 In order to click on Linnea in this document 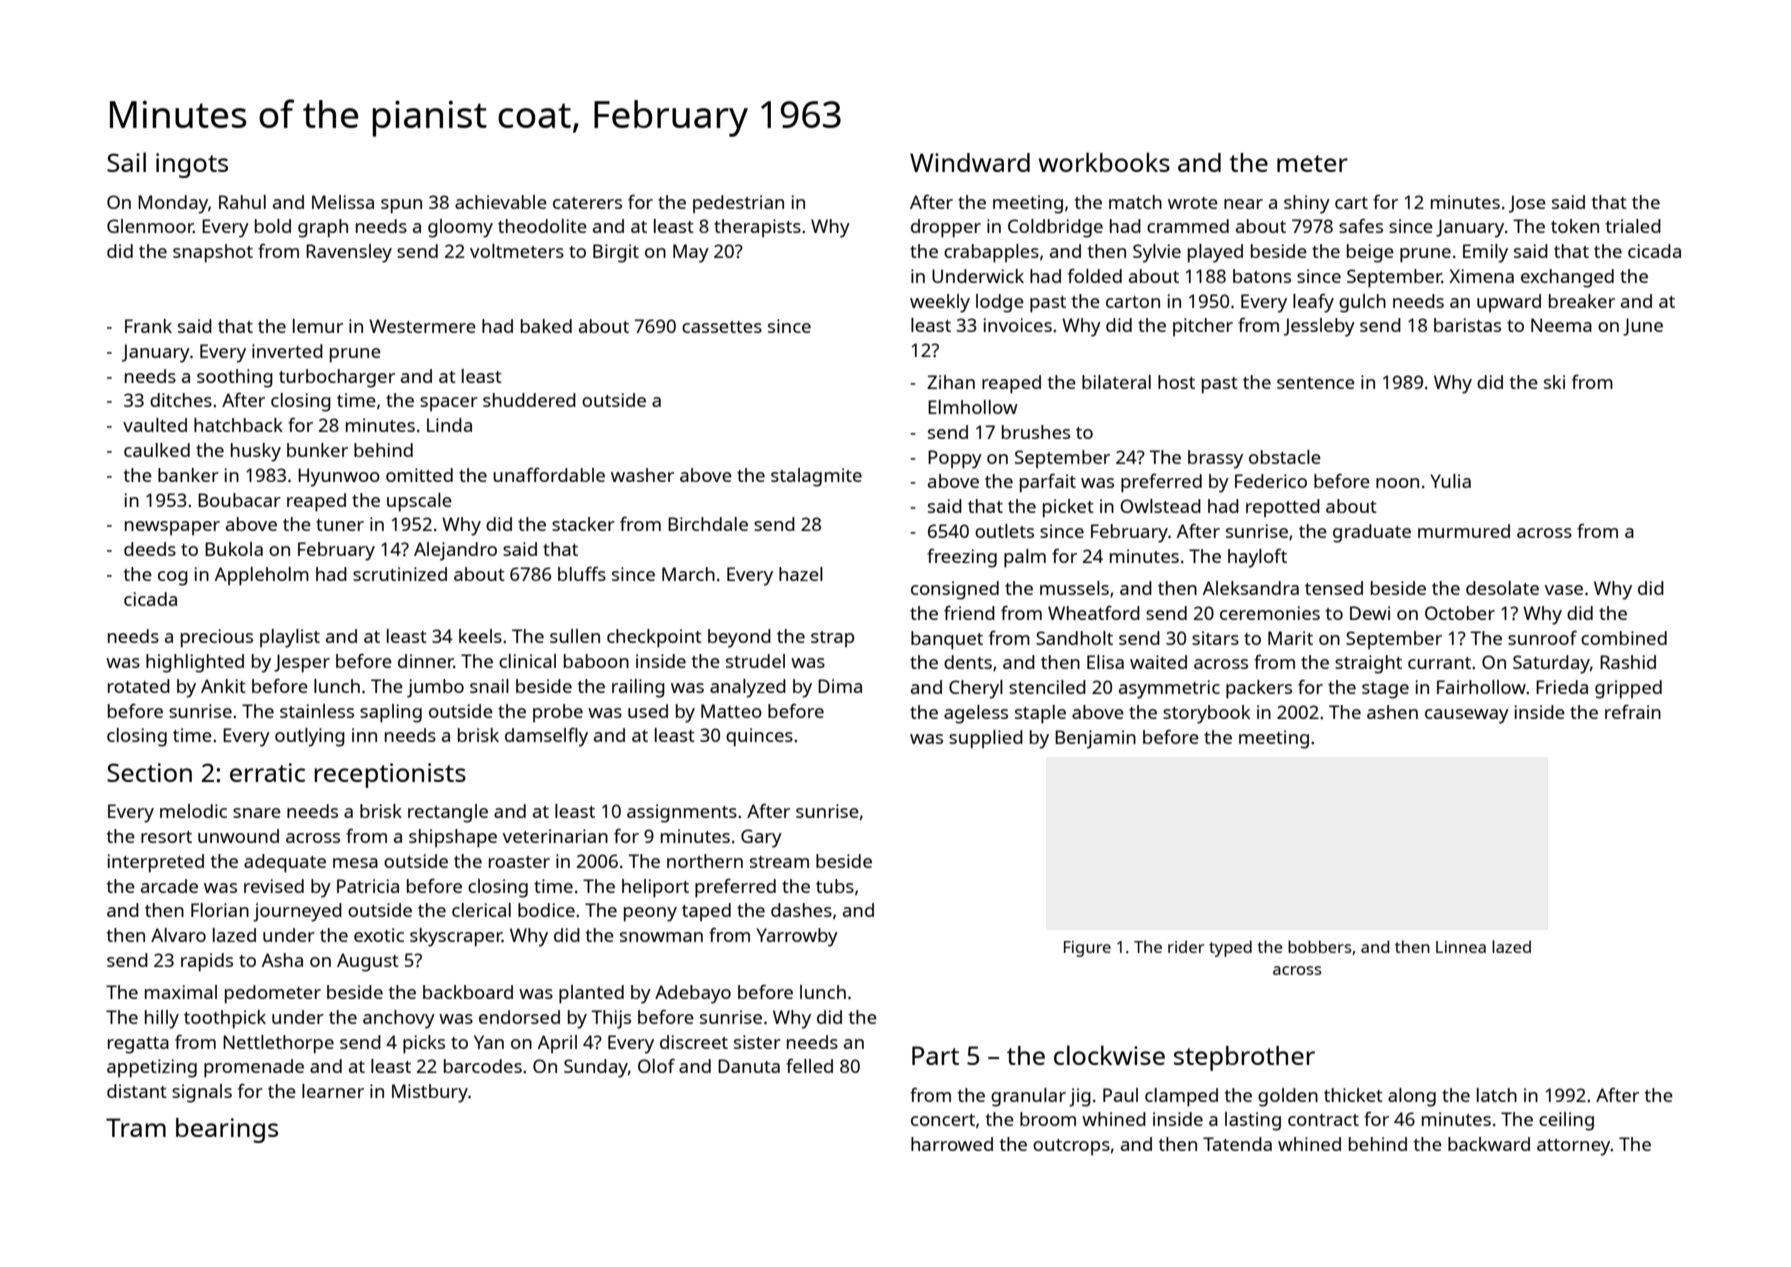, I will do `click(1461, 947)`.
